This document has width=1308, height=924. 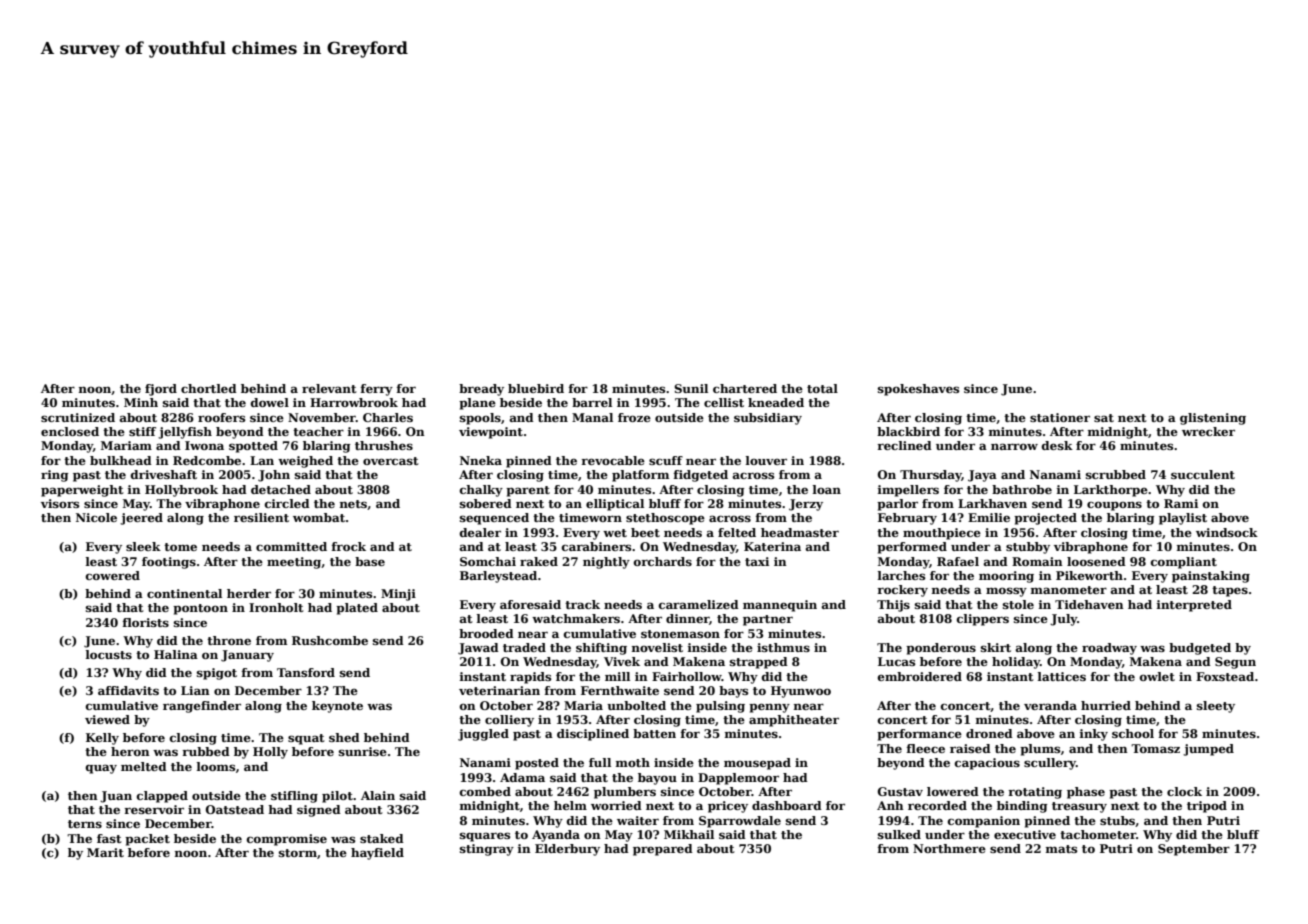 What do you see at coordinates (488, 561) in the document?
I see `Somchai` at bounding box center [488, 561].
